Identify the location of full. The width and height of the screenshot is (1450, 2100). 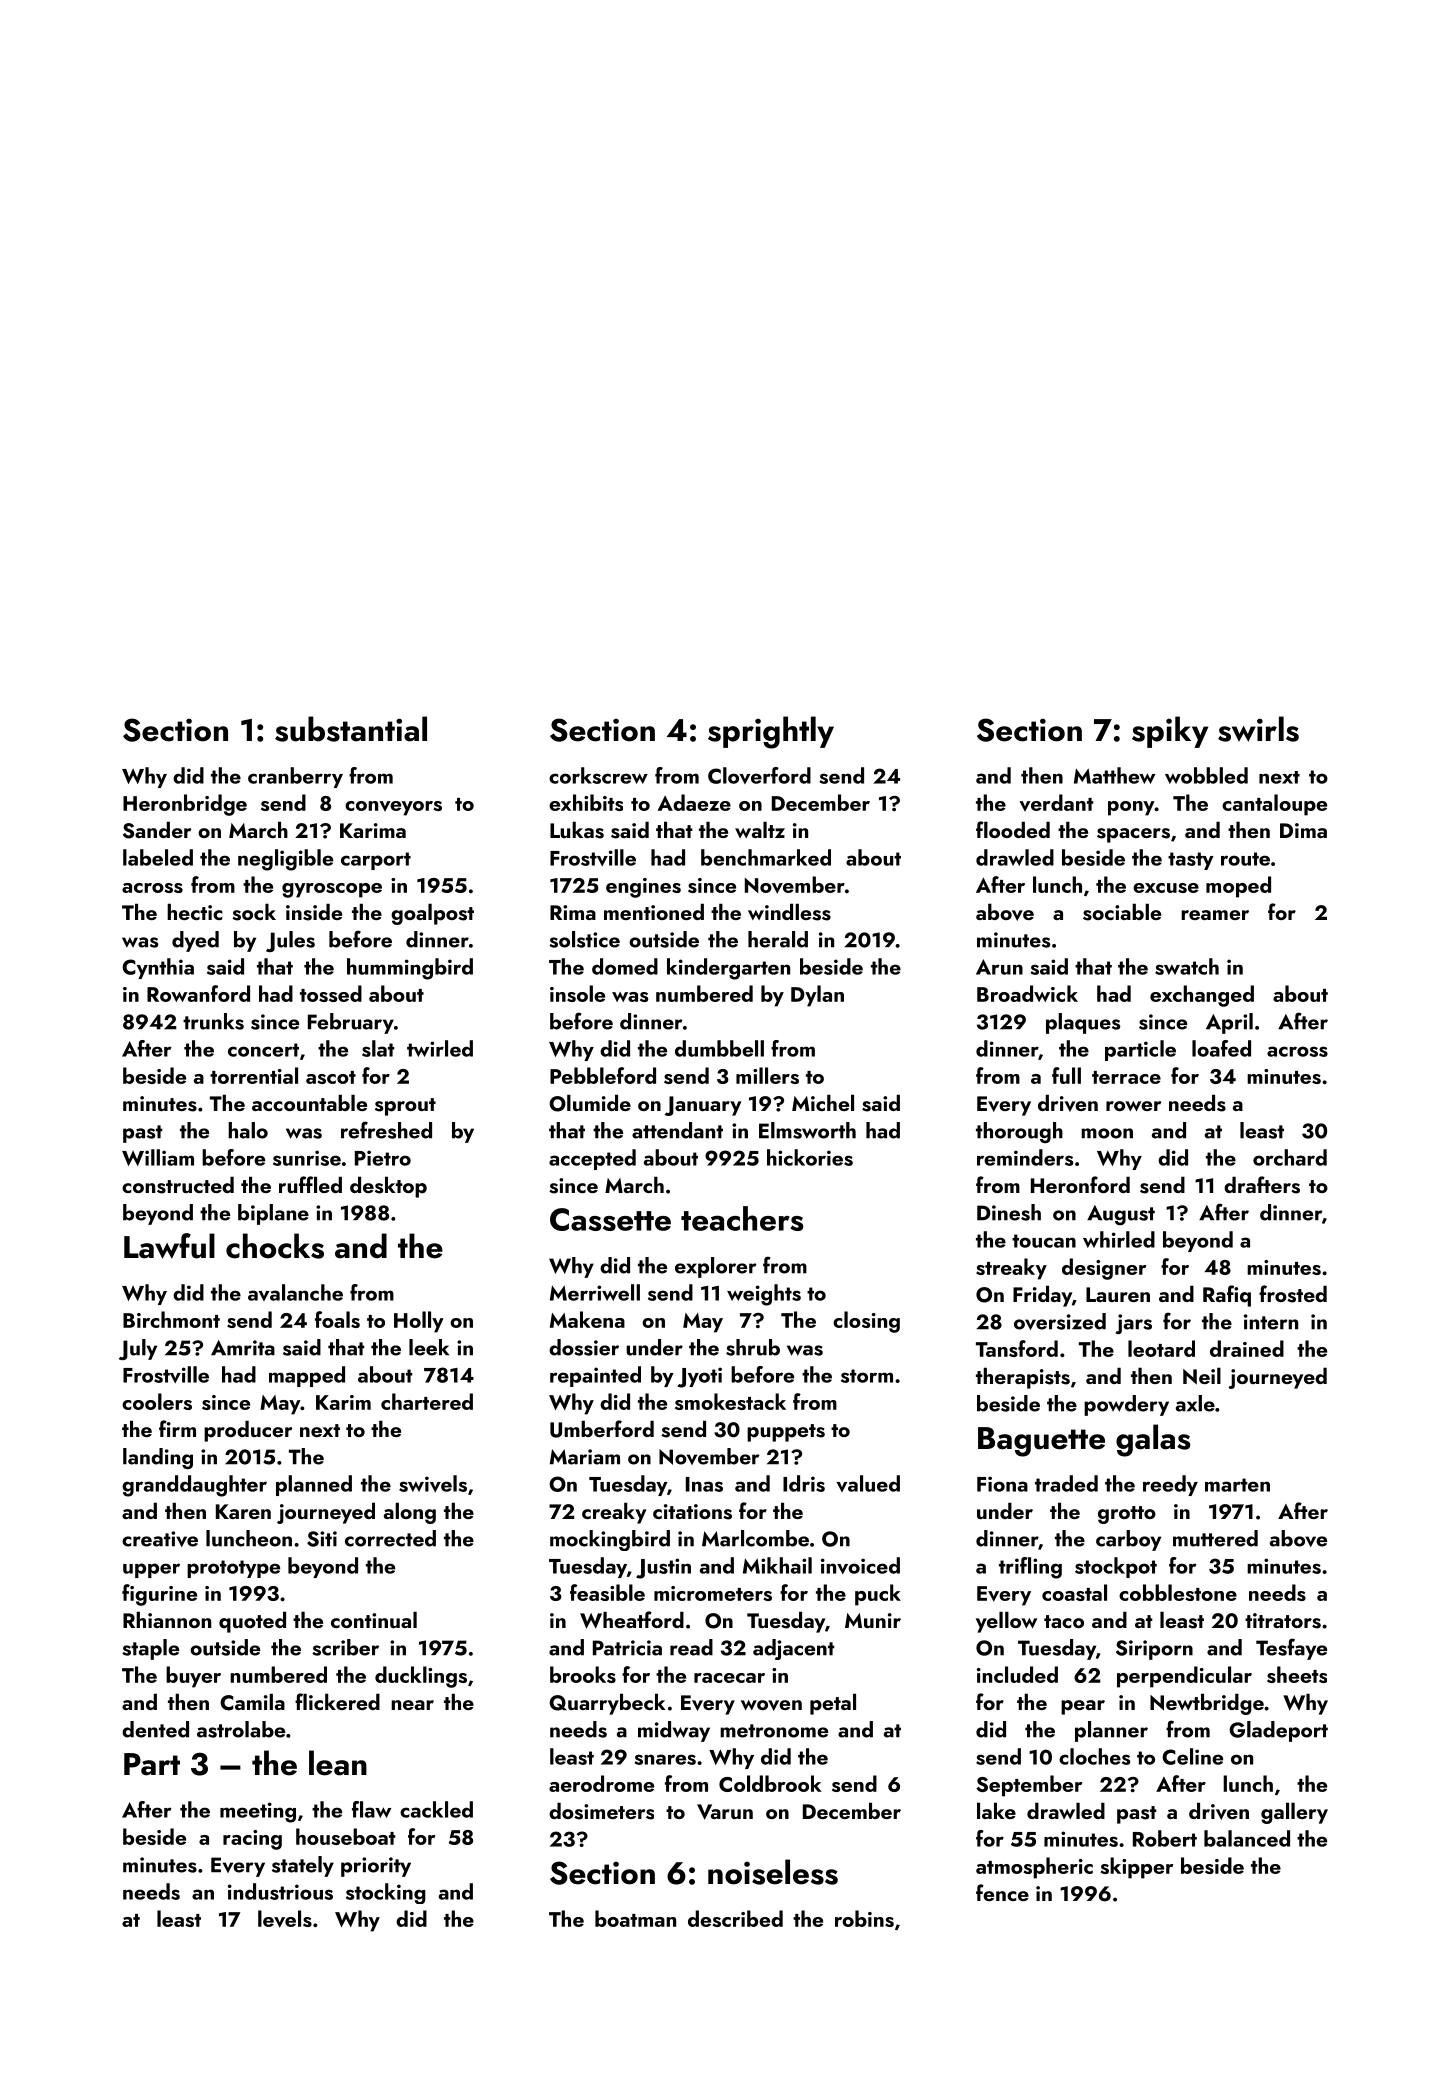
(1066, 1075).
